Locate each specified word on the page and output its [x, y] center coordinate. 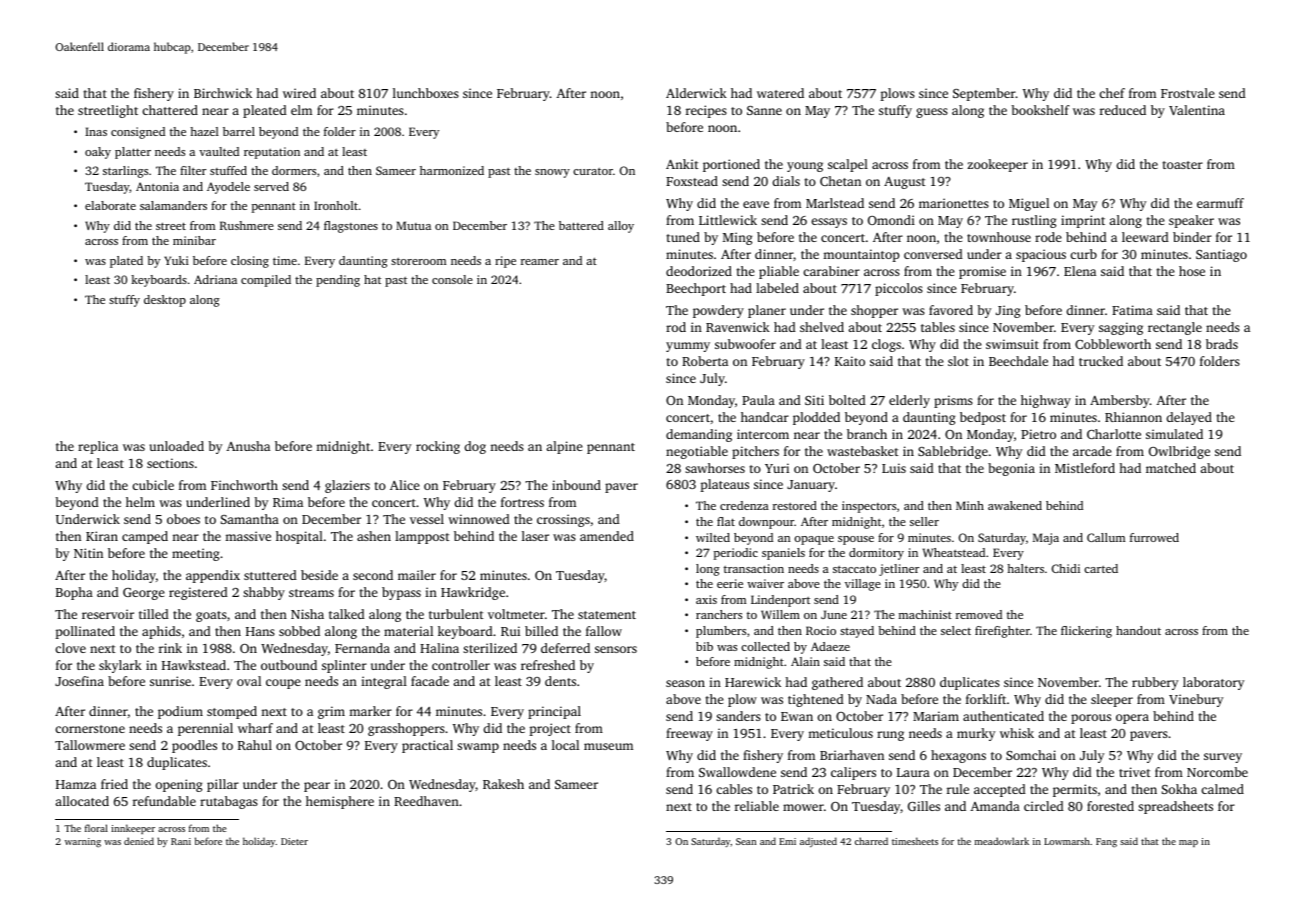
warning [83, 843]
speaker [1191, 221]
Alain [805, 661]
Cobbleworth [1113, 344]
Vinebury [1196, 700]
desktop [165, 301]
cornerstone [90, 729]
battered [581, 225]
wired [299, 93]
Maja [1046, 539]
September [984, 94]
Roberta [705, 361]
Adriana [215, 279]
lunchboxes [426, 93]
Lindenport [780, 601]
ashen [374, 536]
